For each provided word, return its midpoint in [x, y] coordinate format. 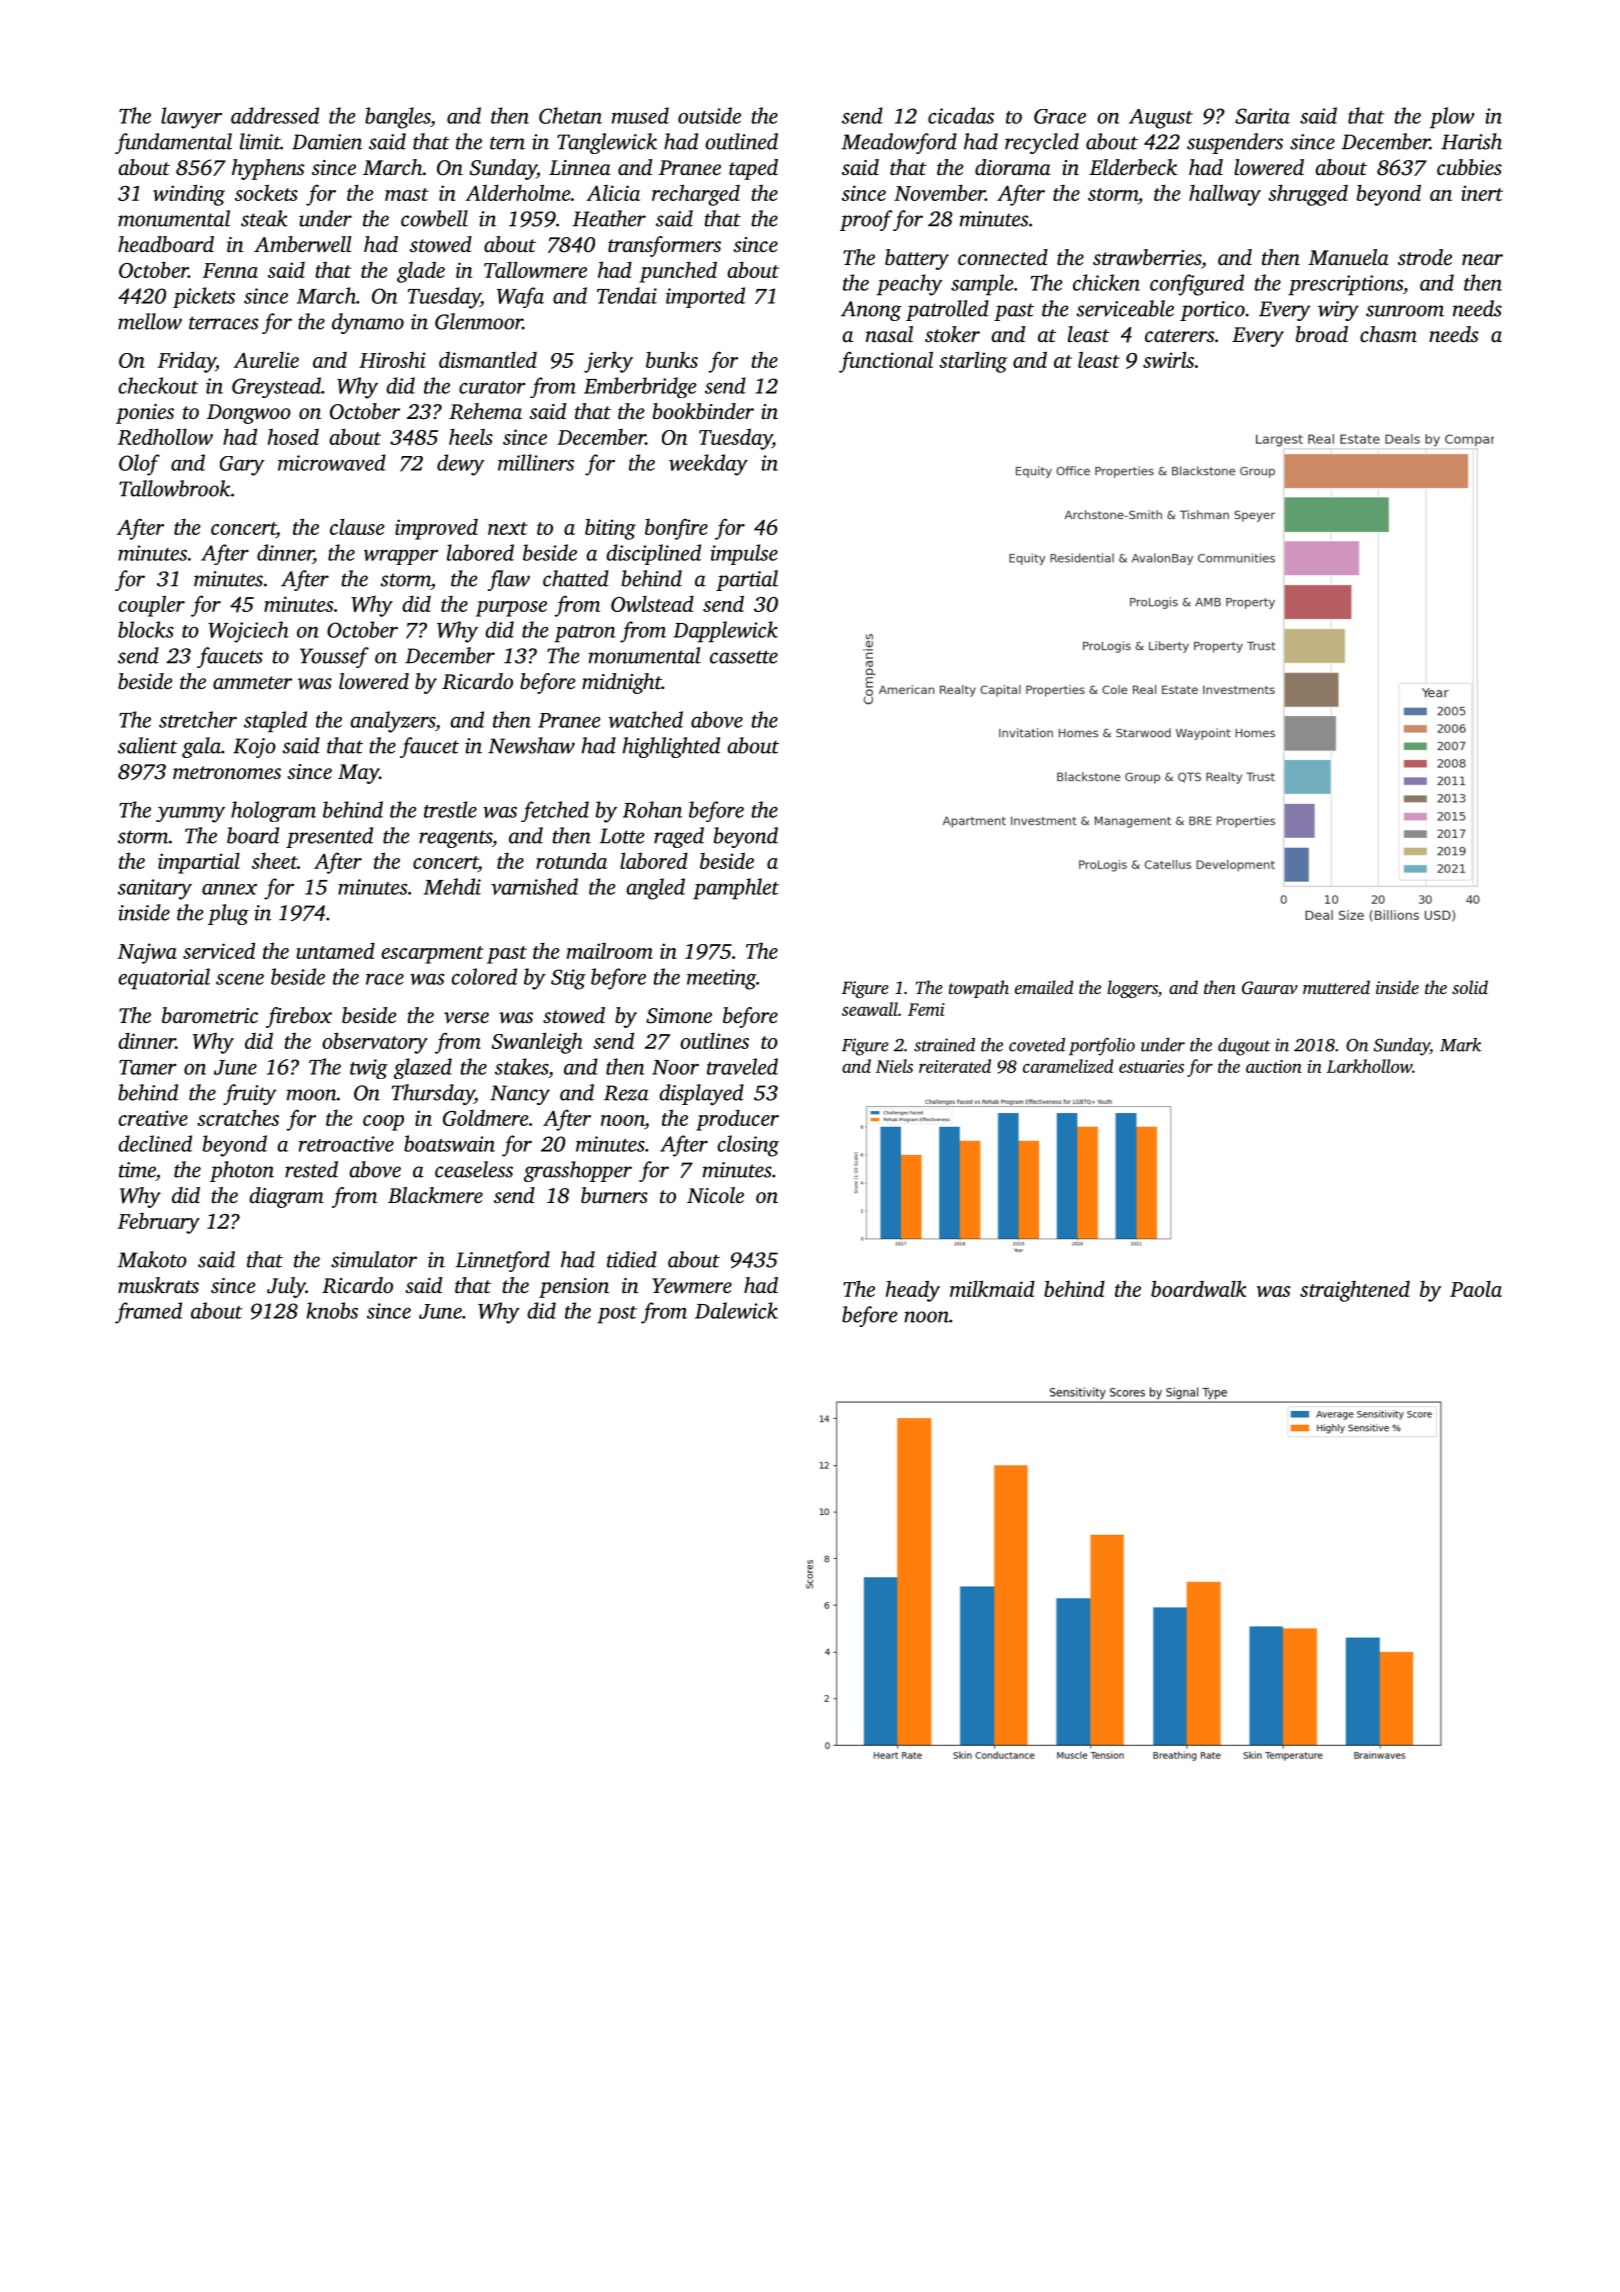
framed [148, 1313]
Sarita [1262, 116]
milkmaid [992, 1288]
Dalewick [736, 1310]
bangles [398, 118]
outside [709, 115]
